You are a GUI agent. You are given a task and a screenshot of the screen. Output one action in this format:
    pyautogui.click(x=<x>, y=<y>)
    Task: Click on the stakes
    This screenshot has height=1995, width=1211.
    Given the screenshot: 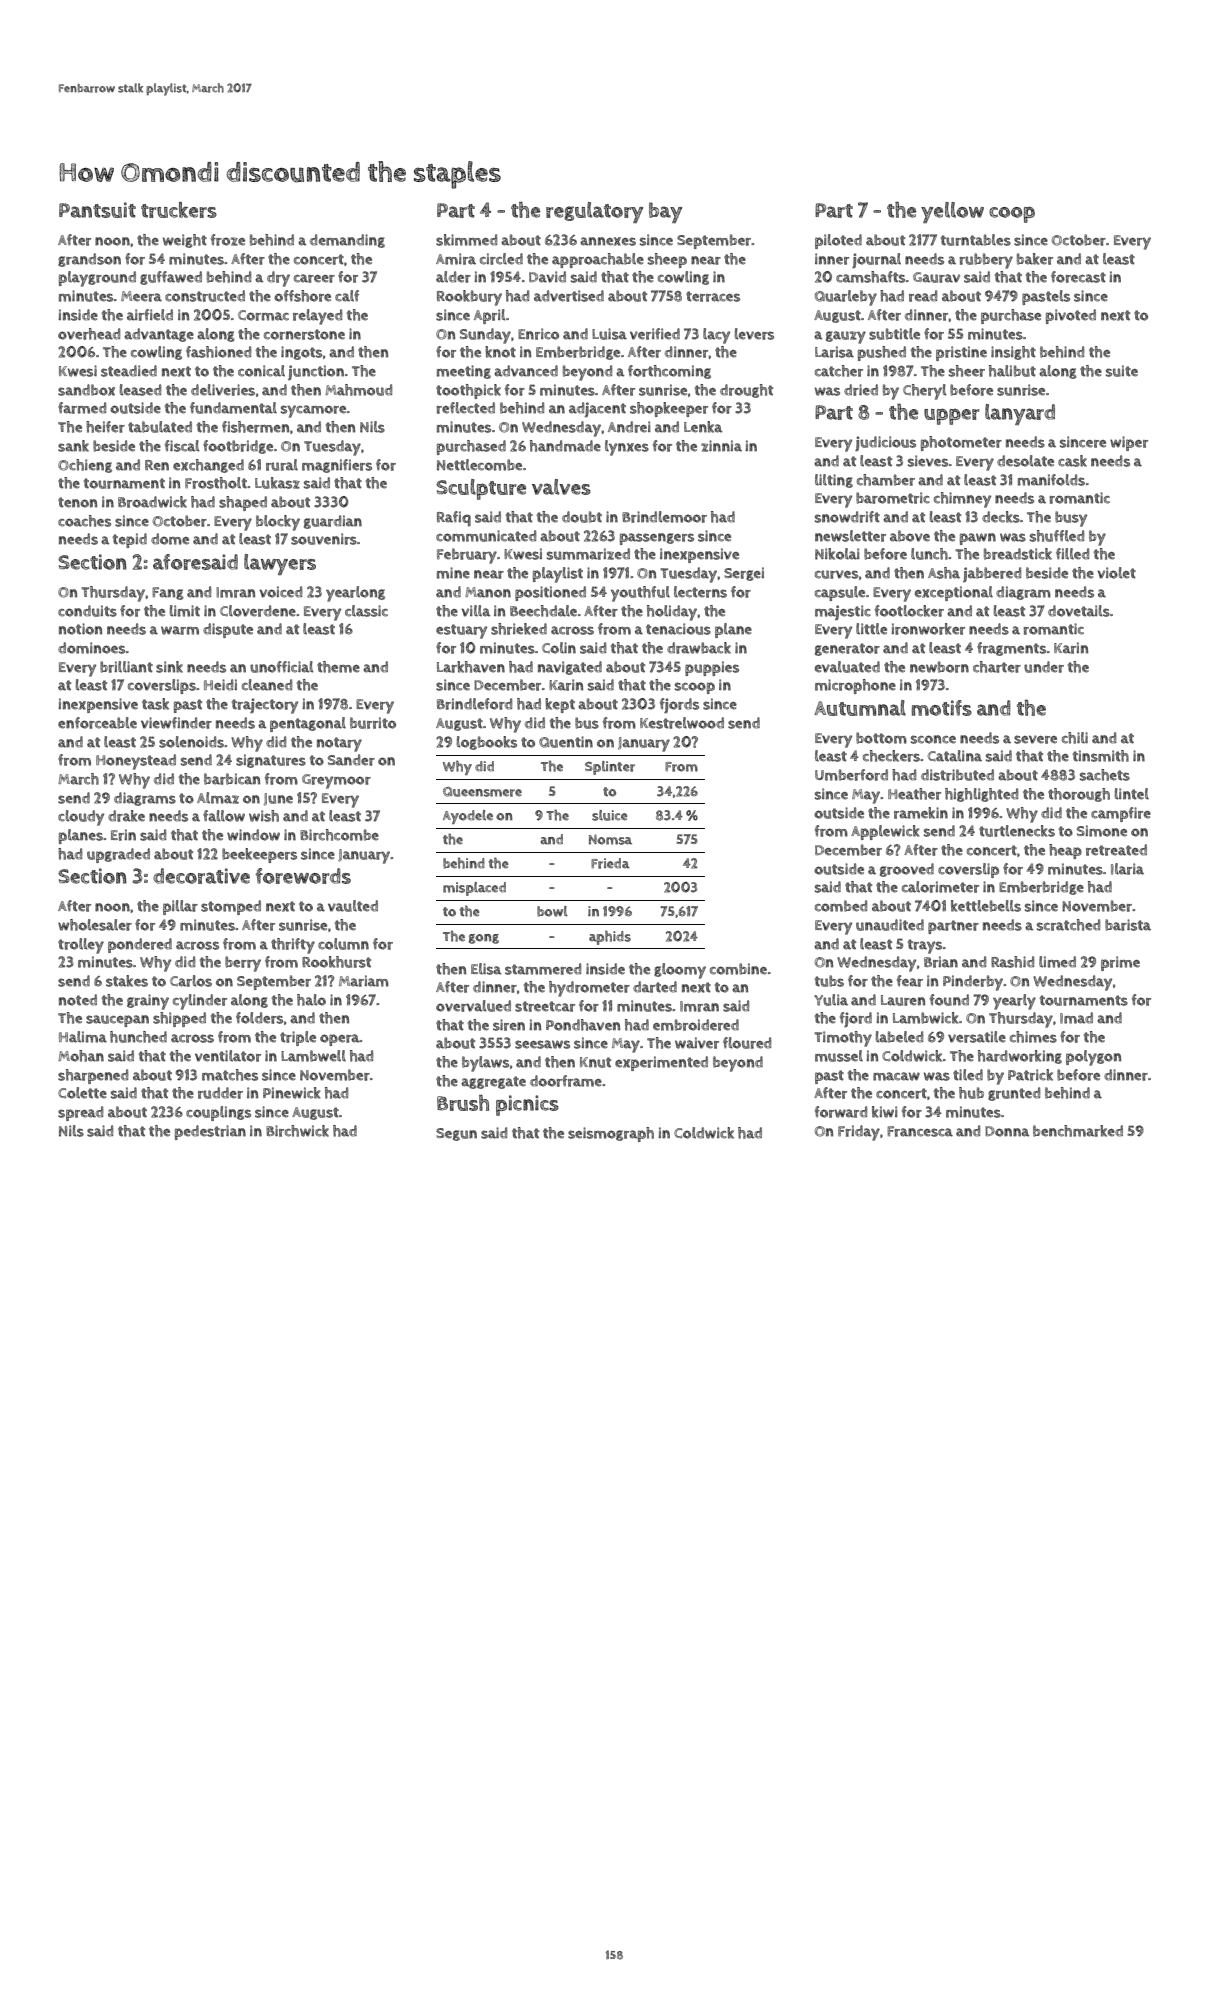 What is the action you would take?
    pyautogui.click(x=127, y=981)
